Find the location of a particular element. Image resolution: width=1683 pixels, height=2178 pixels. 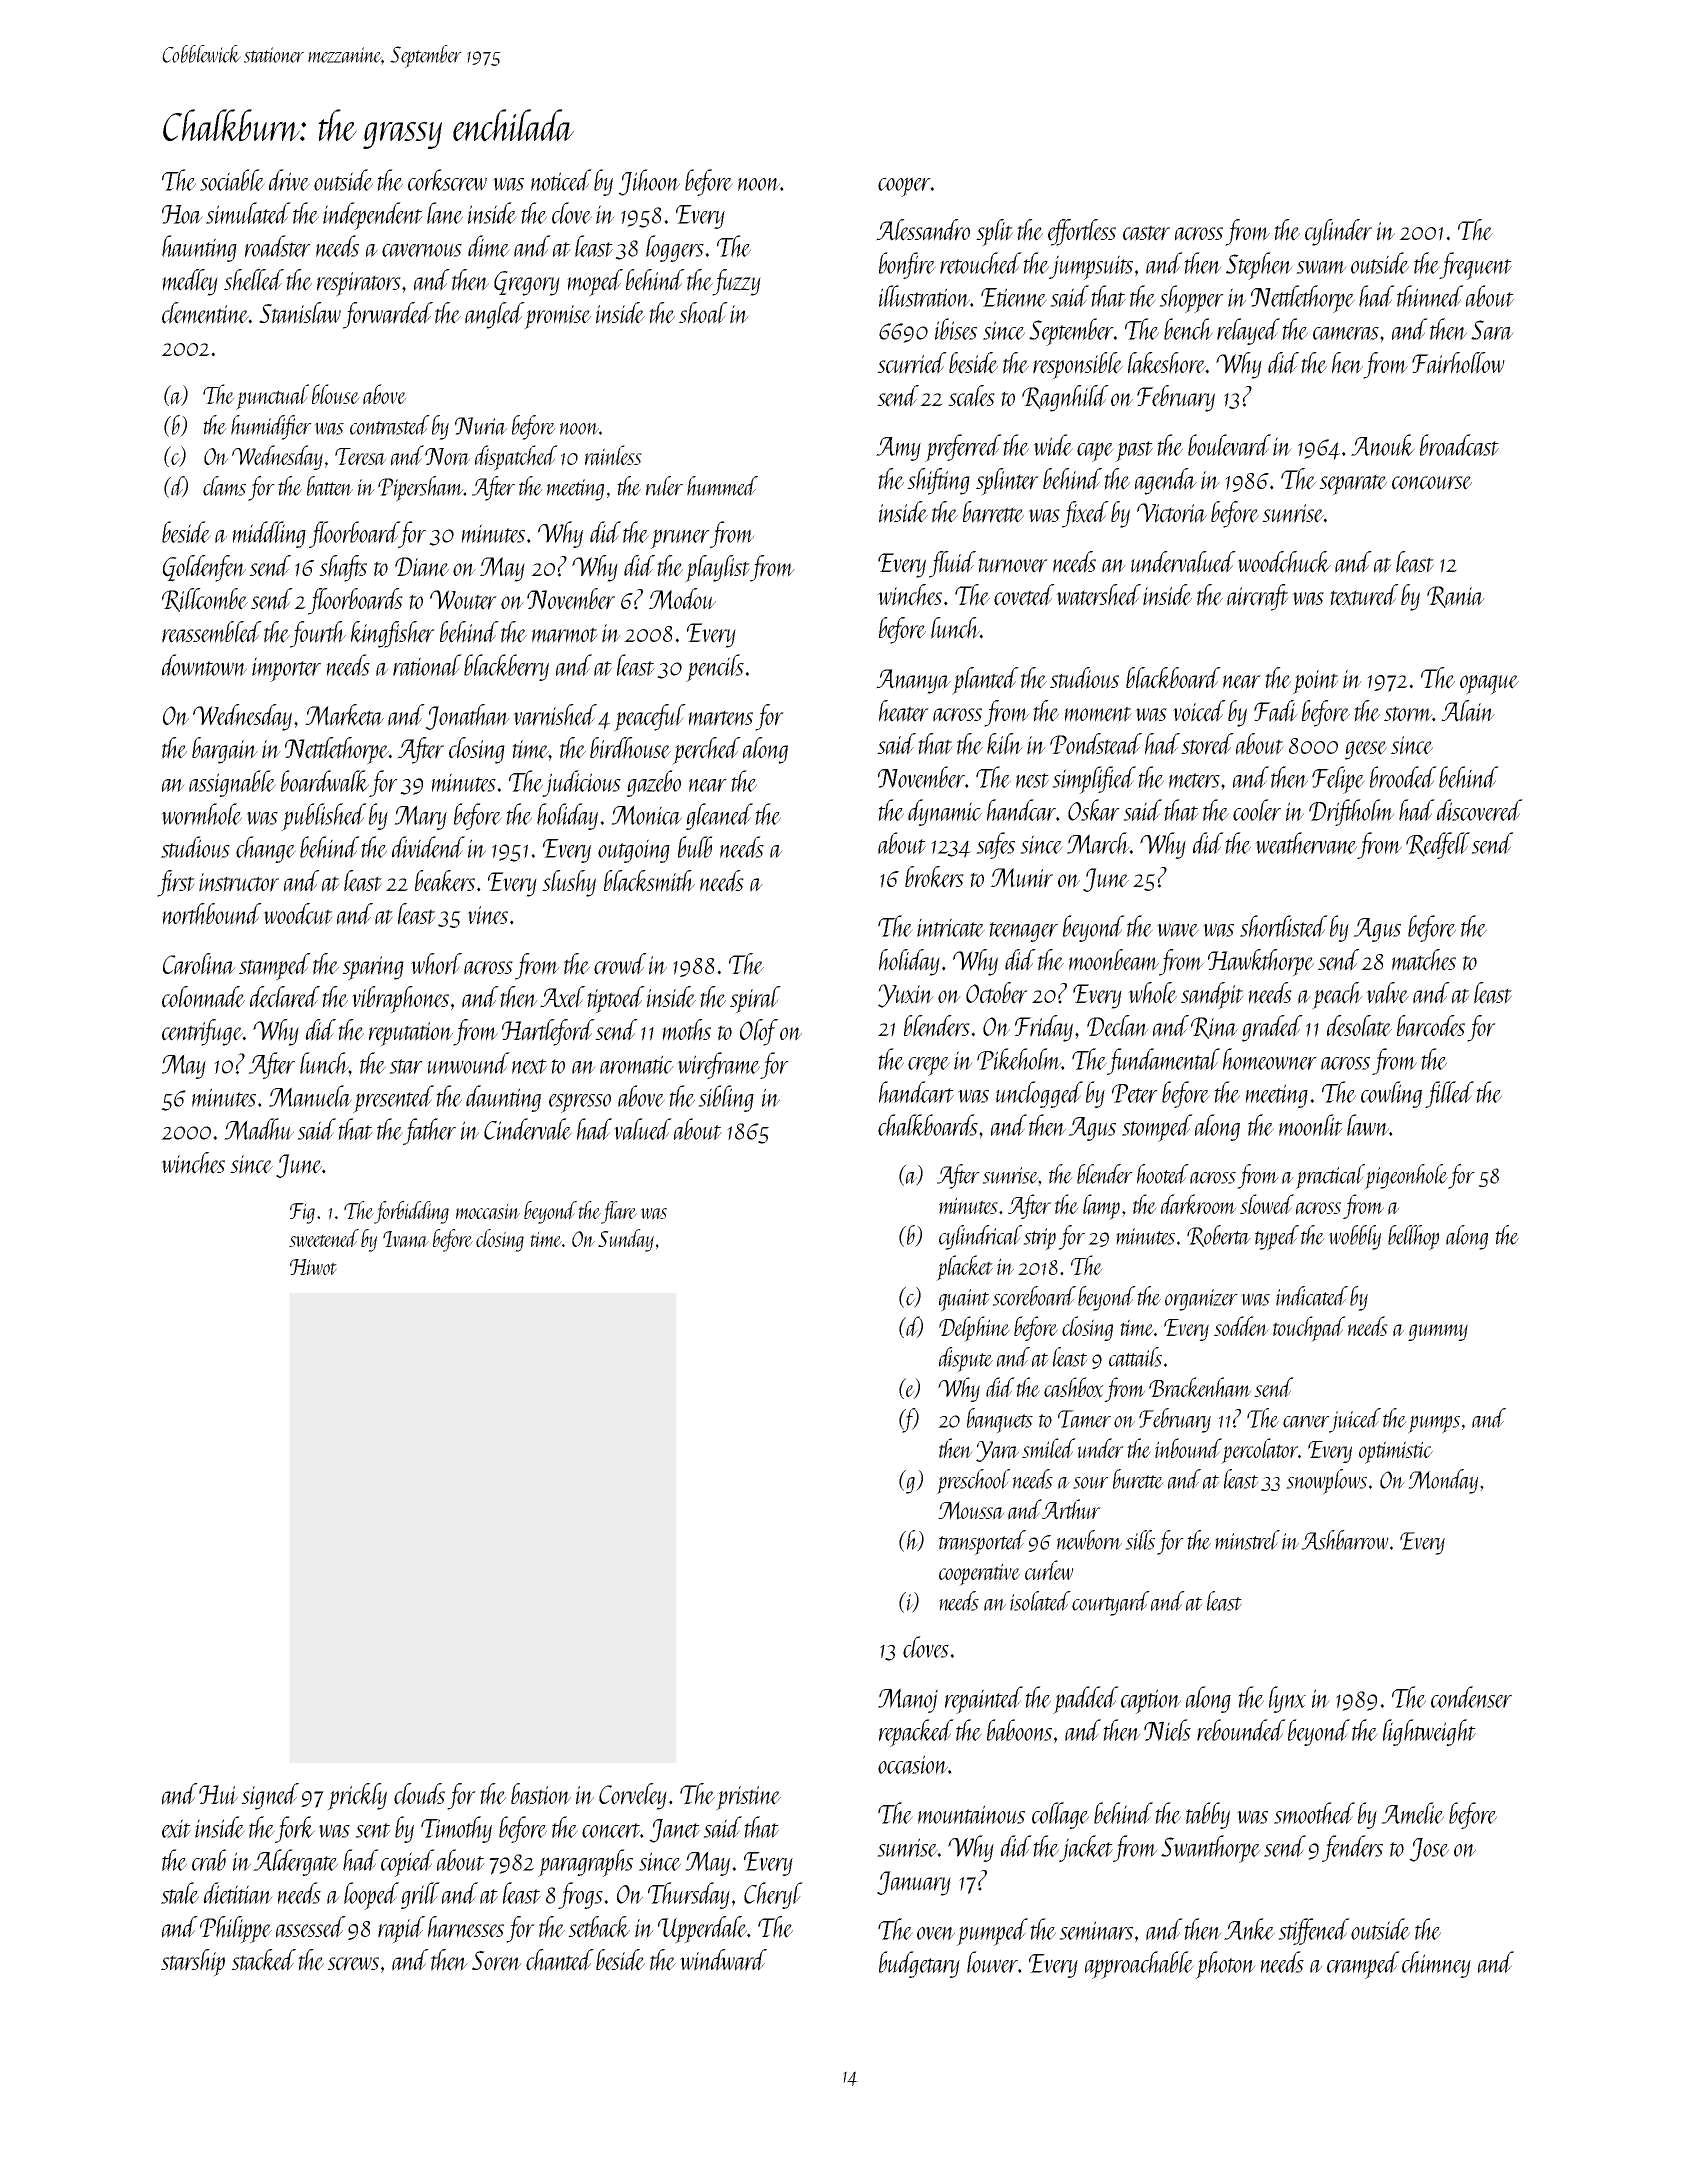

Moussa is located at coordinates (971, 1510).
